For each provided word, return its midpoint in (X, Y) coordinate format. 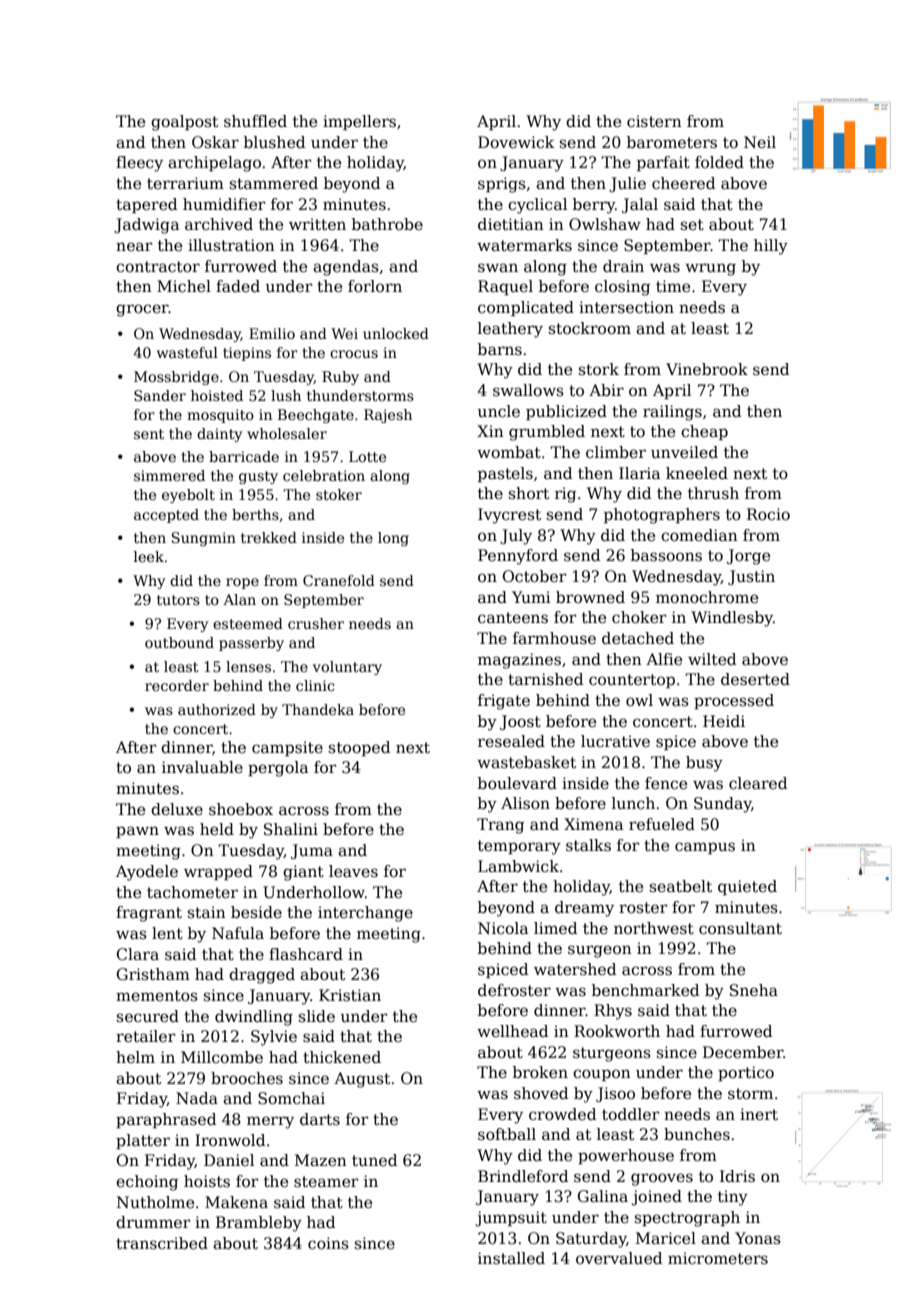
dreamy (584, 909)
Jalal (640, 205)
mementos (157, 995)
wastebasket (526, 762)
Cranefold (339, 580)
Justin (751, 577)
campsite (287, 748)
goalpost (184, 123)
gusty (258, 477)
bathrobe (387, 224)
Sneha (754, 990)
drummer (153, 1222)
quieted (747, 887)
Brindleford (523, 1176)
